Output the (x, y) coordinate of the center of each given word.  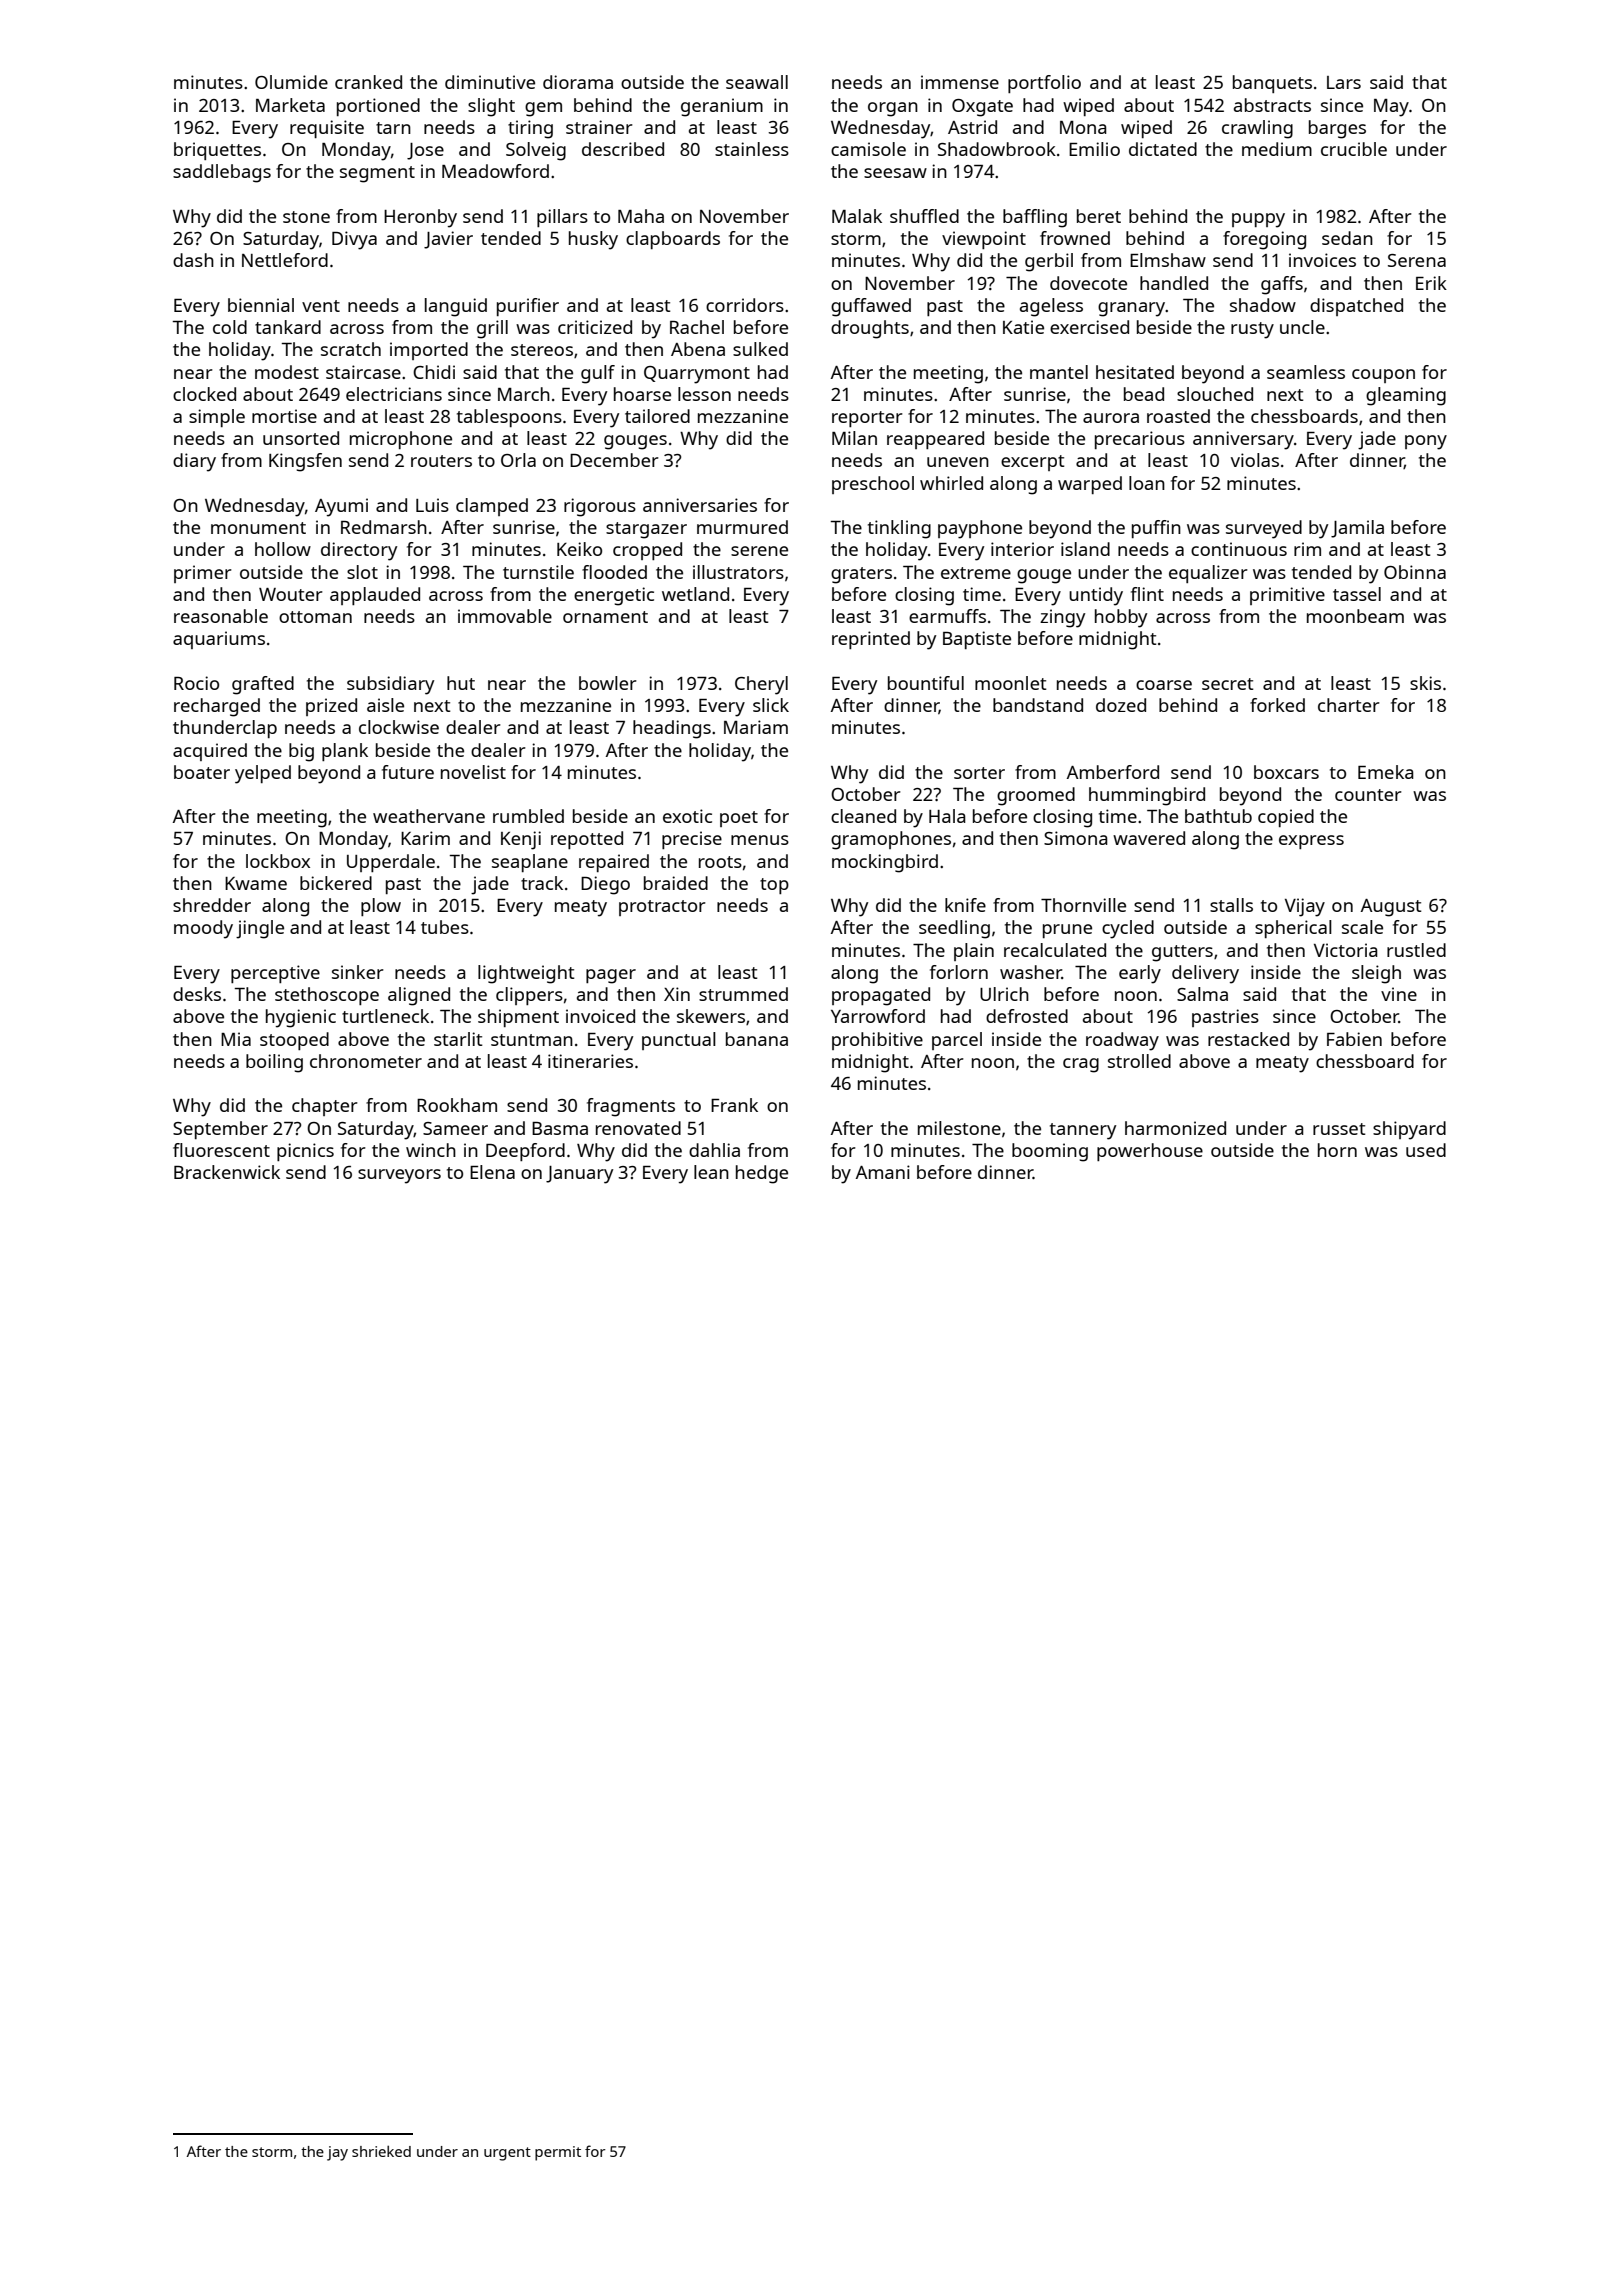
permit (558, 2153)
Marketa (290, 105)
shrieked (381, 2151)
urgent (507, 2154)
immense (960, 82)
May (1391, 108)
